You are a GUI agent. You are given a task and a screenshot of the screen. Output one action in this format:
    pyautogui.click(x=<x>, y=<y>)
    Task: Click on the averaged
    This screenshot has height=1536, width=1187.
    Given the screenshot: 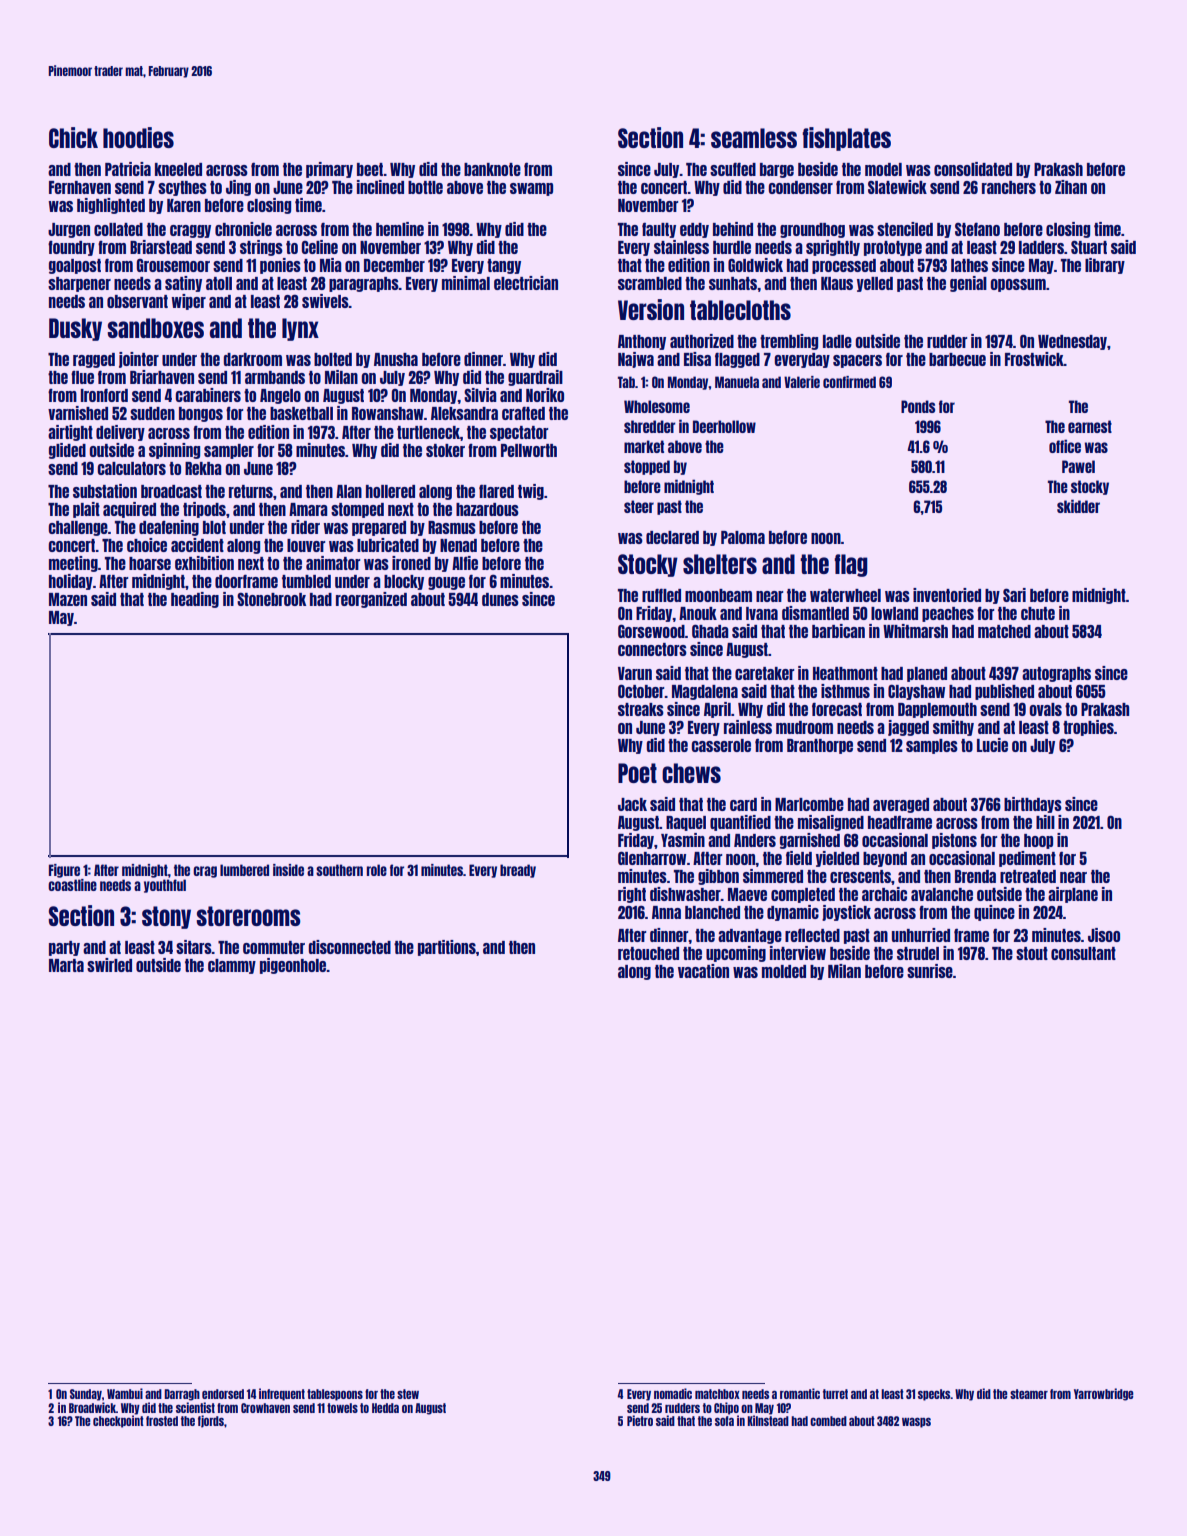 What is the action you would take?
    pyautogui.click(x=901, y=805)
